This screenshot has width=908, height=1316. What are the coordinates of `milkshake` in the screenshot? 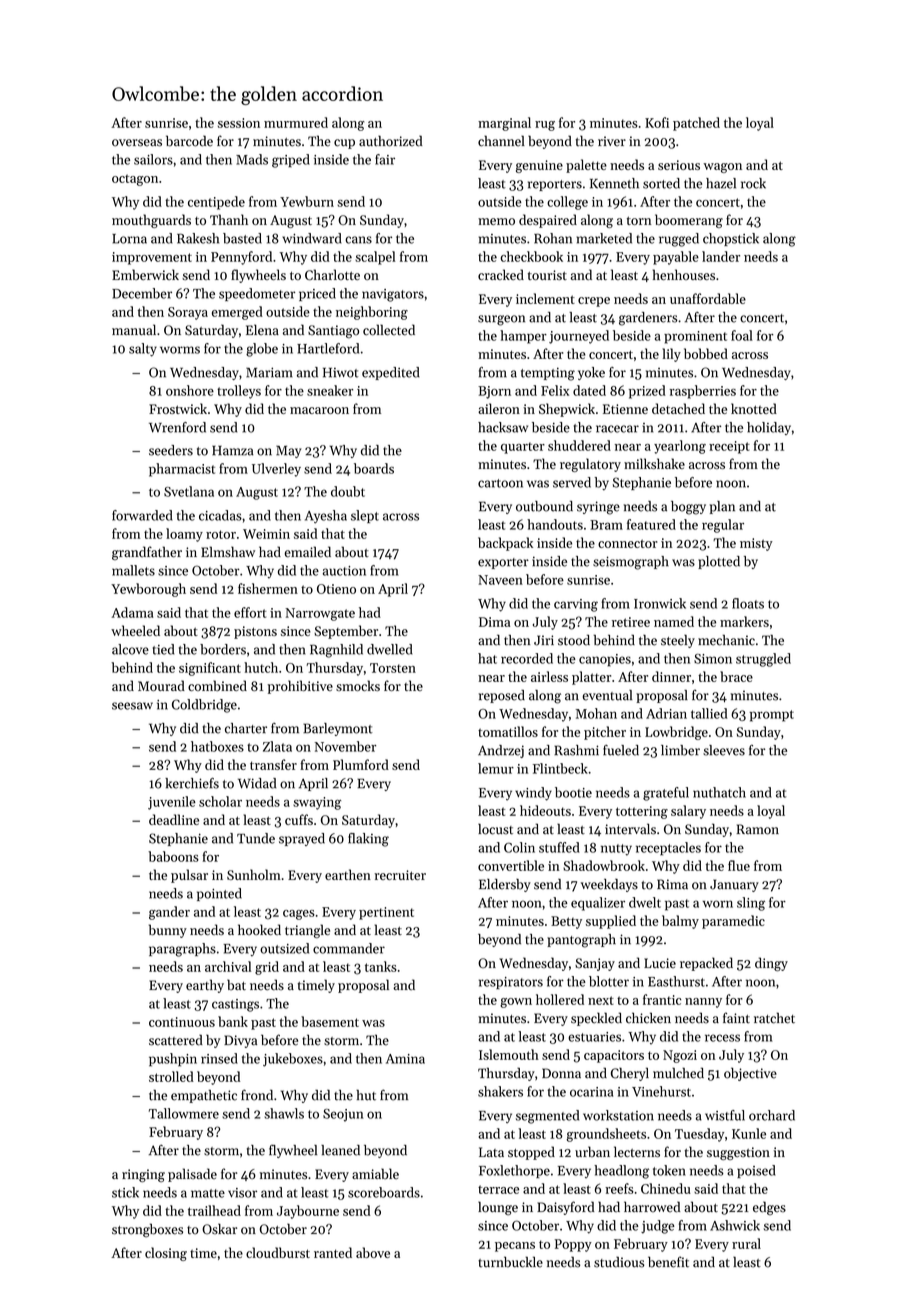 It's located at (654, 463).
